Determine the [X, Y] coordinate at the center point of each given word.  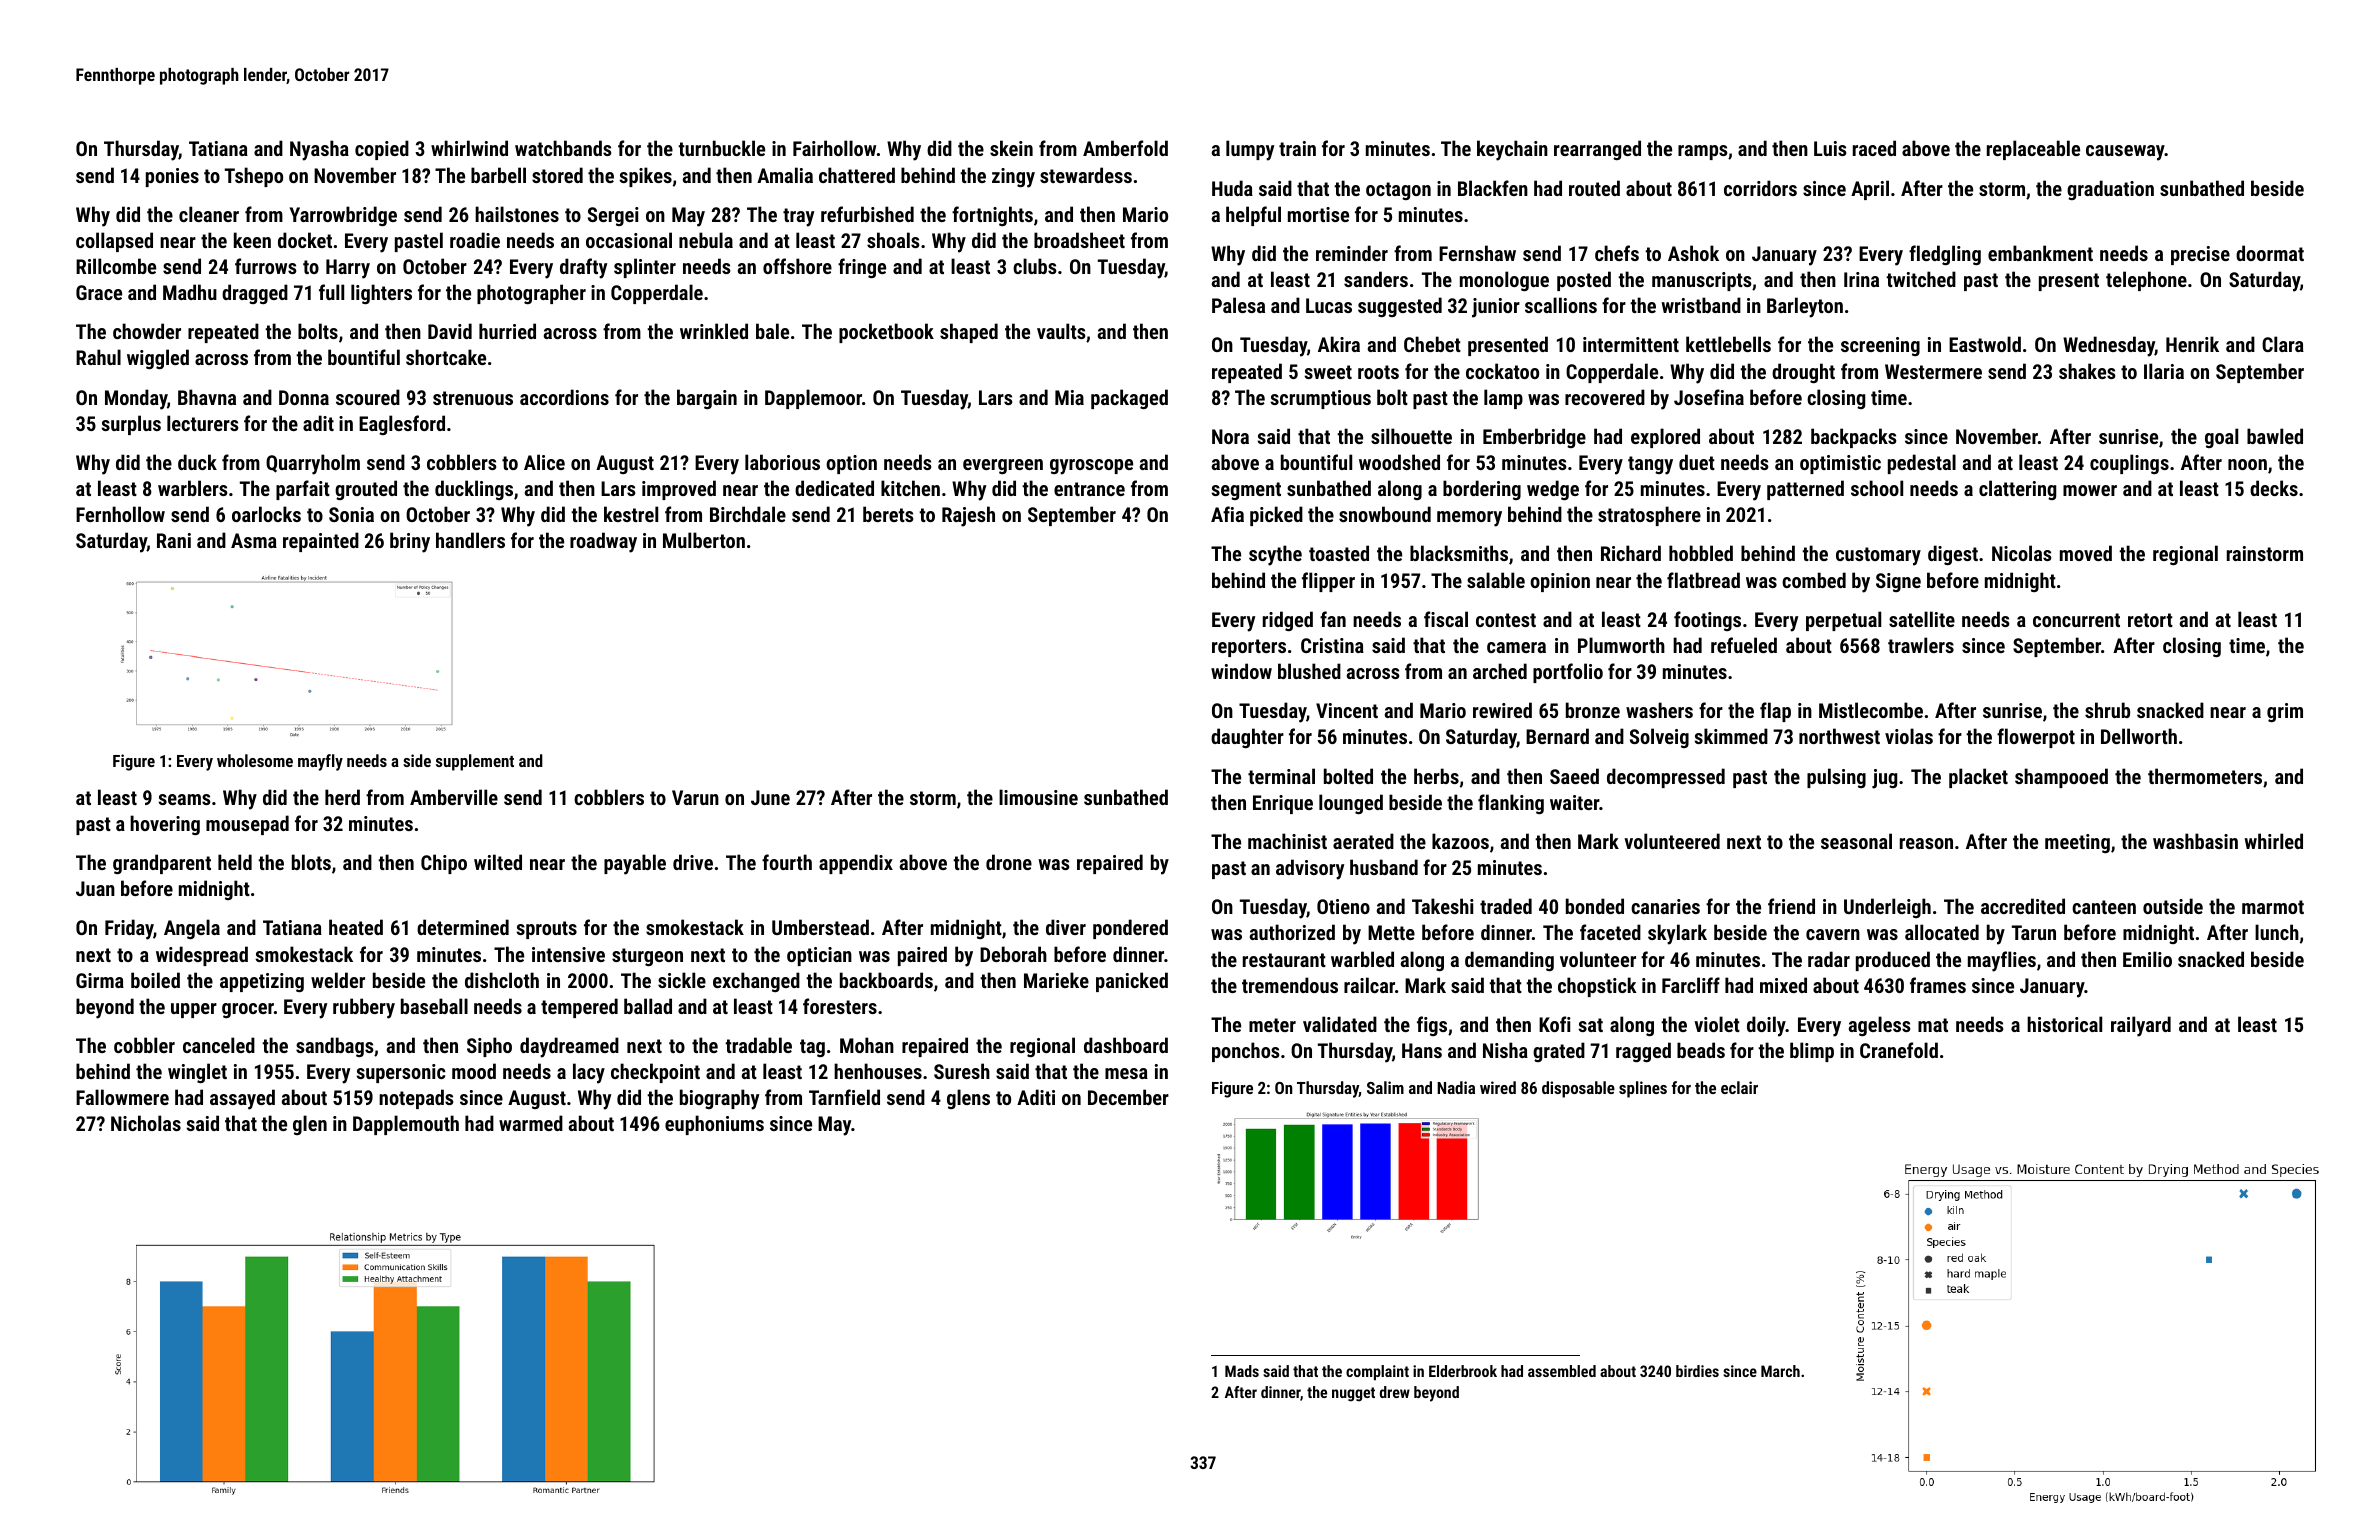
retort [2150, 620]
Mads [1242, 1371]
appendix [856, 864]
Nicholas [146, 1123]
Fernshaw [1477, 253]
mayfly [320, 762]
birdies [1697, 1371]
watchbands [563, 148]
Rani [174, 540]
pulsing [1836, 778]
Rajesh [968, 516]
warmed [531, 1123]
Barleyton [1805, 307]
